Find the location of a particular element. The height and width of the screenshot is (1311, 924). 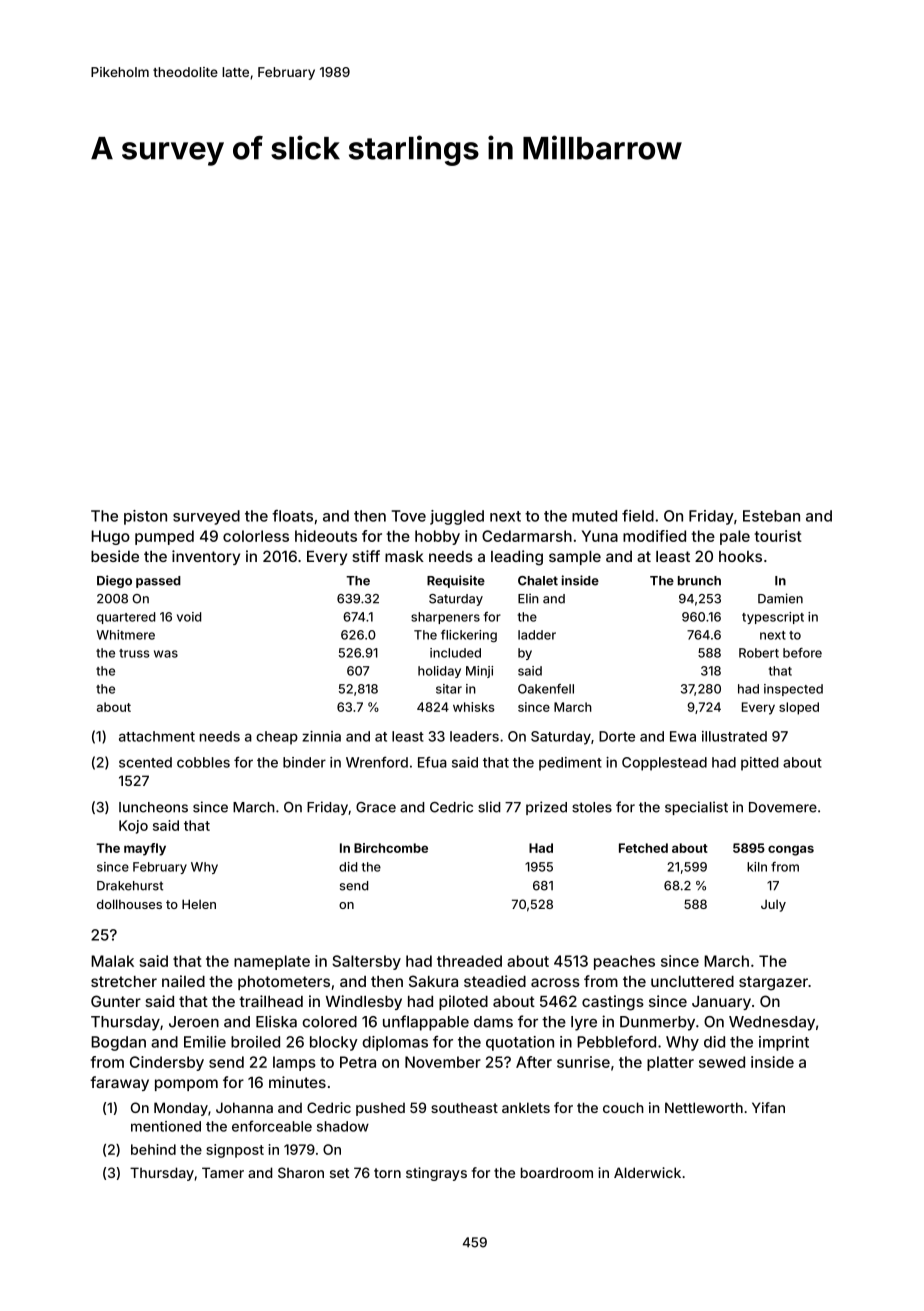

stargazer is located at coordinates (773, 983).
